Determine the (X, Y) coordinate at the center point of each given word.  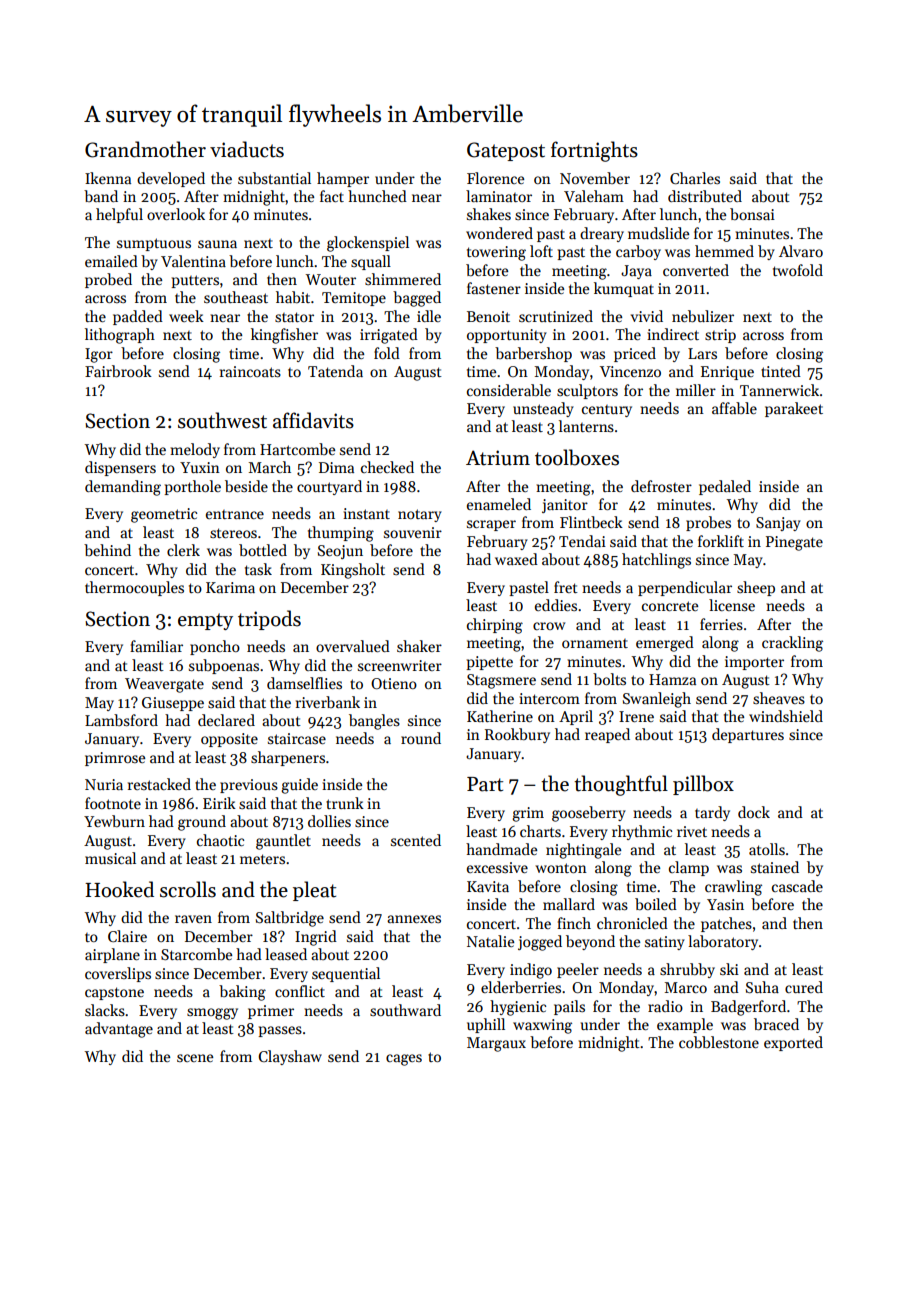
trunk (345, 803)
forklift (721, 541)
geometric (164, 515)
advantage (119, 1030)
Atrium (498, 458)
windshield (786, 716)
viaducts (247, 149)
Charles (695, 178)
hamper (343, 179)
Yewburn (114, 821)
